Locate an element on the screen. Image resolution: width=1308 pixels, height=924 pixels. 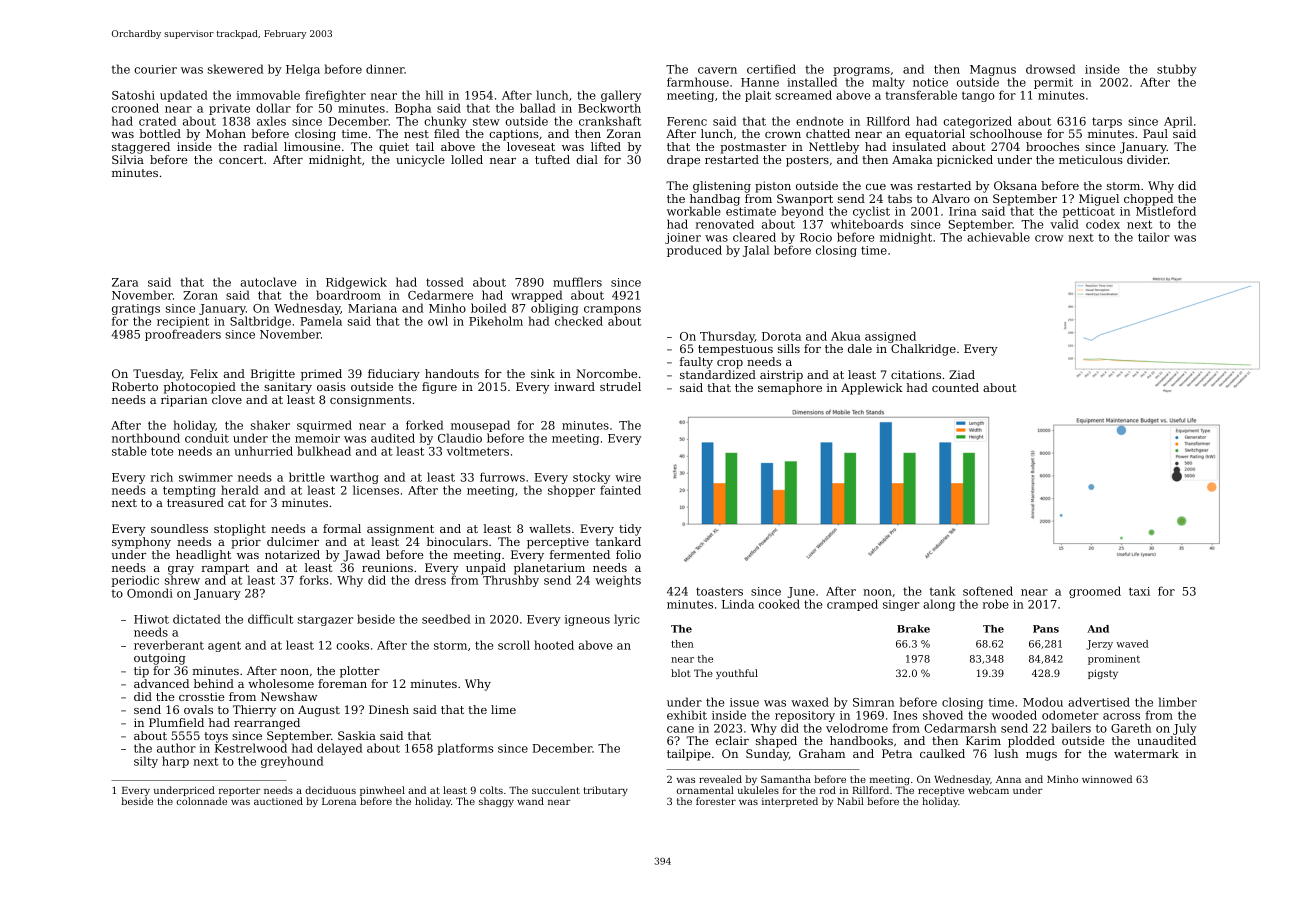
farmhouse is located at coordinates (698, 82).
